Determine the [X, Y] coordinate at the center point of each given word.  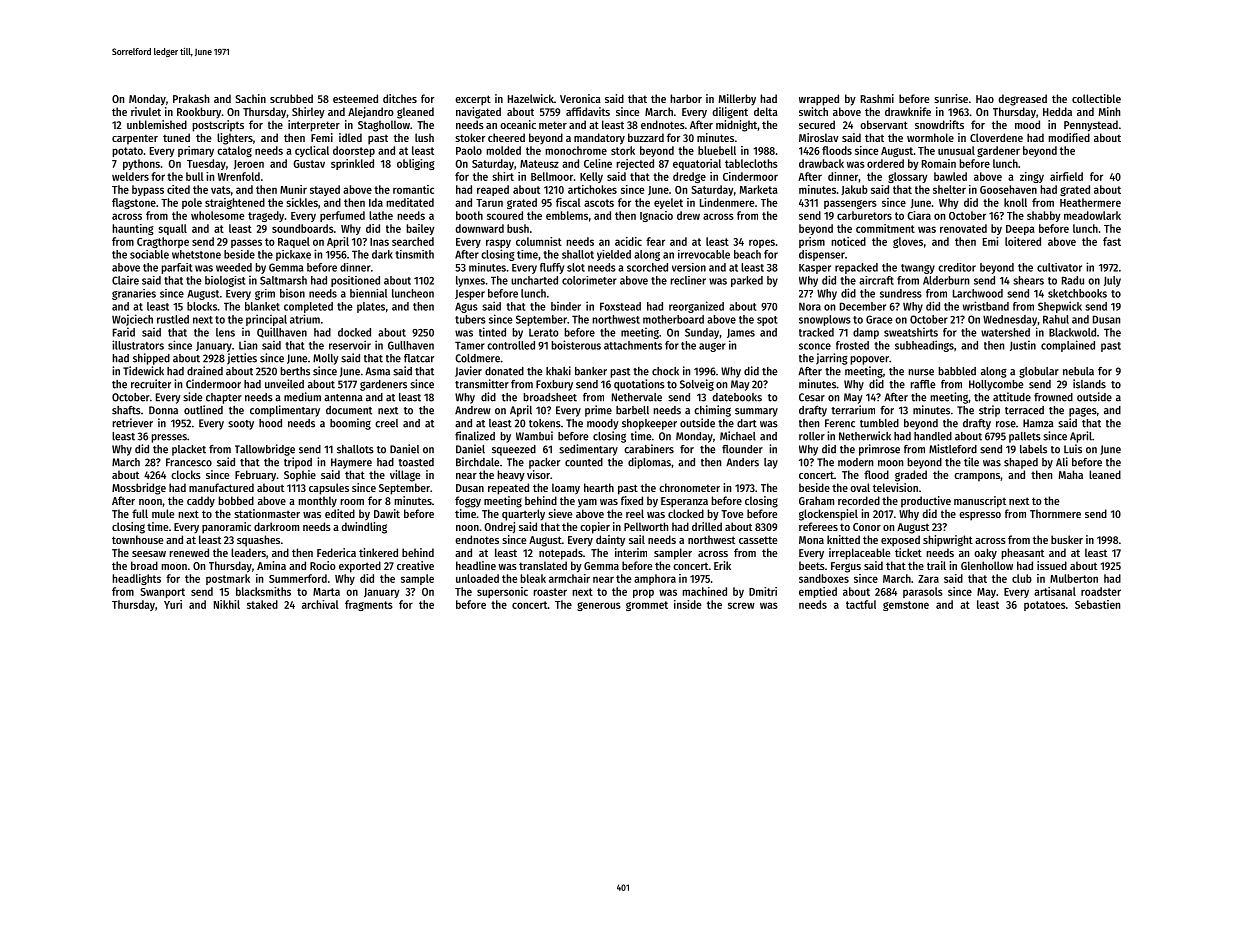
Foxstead [620, 306]
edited [340, 513]
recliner [688, 280]
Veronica [580, 98]
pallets [1025, 437]
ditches [400, 98]
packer [544, 463]
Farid [124, 332]
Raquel [294, 242]
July [1112, 281]
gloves [908, 242]
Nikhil [227, 604]
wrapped [819, 100]
